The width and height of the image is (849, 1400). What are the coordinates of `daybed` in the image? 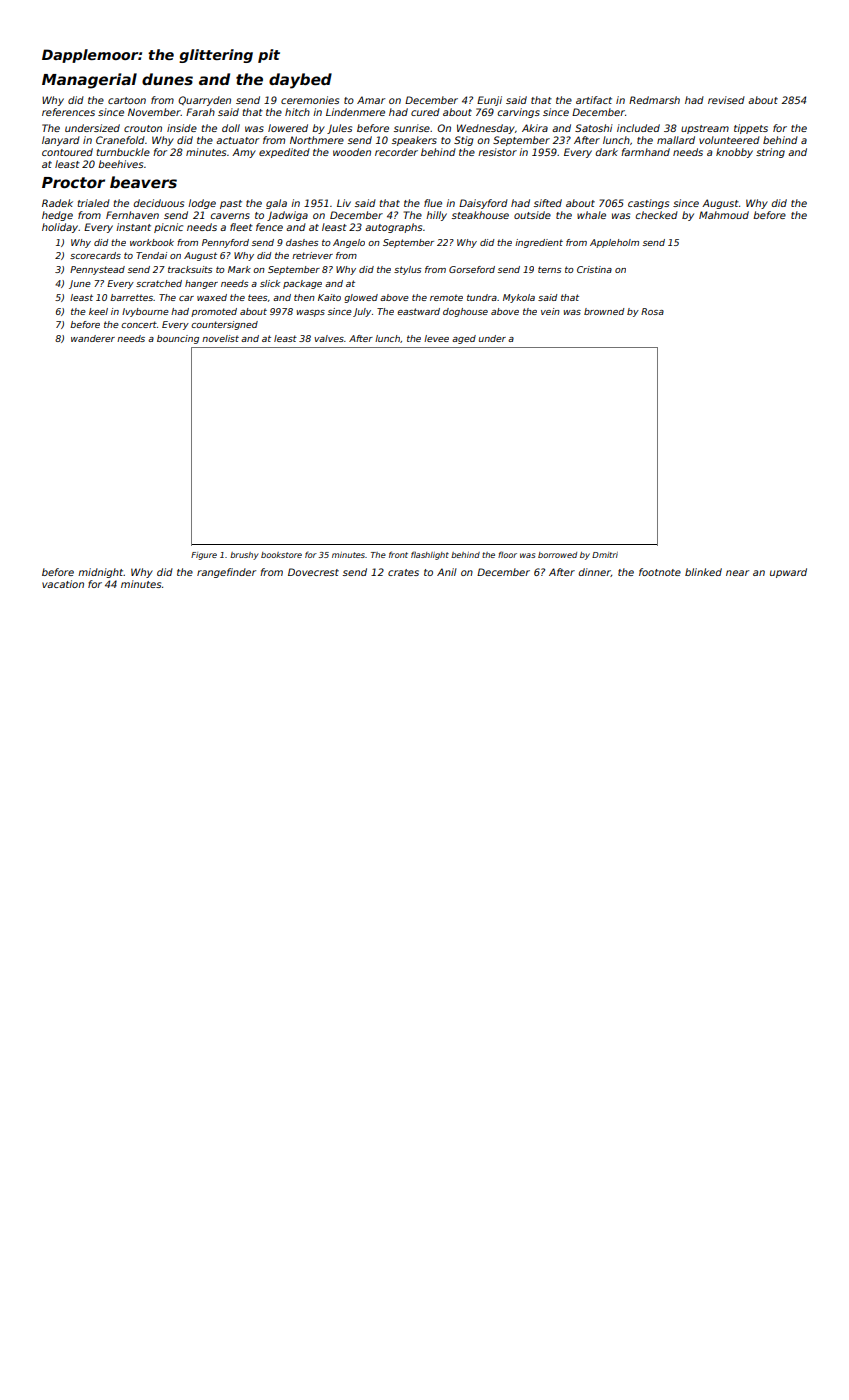 It's located at (300, 81).
